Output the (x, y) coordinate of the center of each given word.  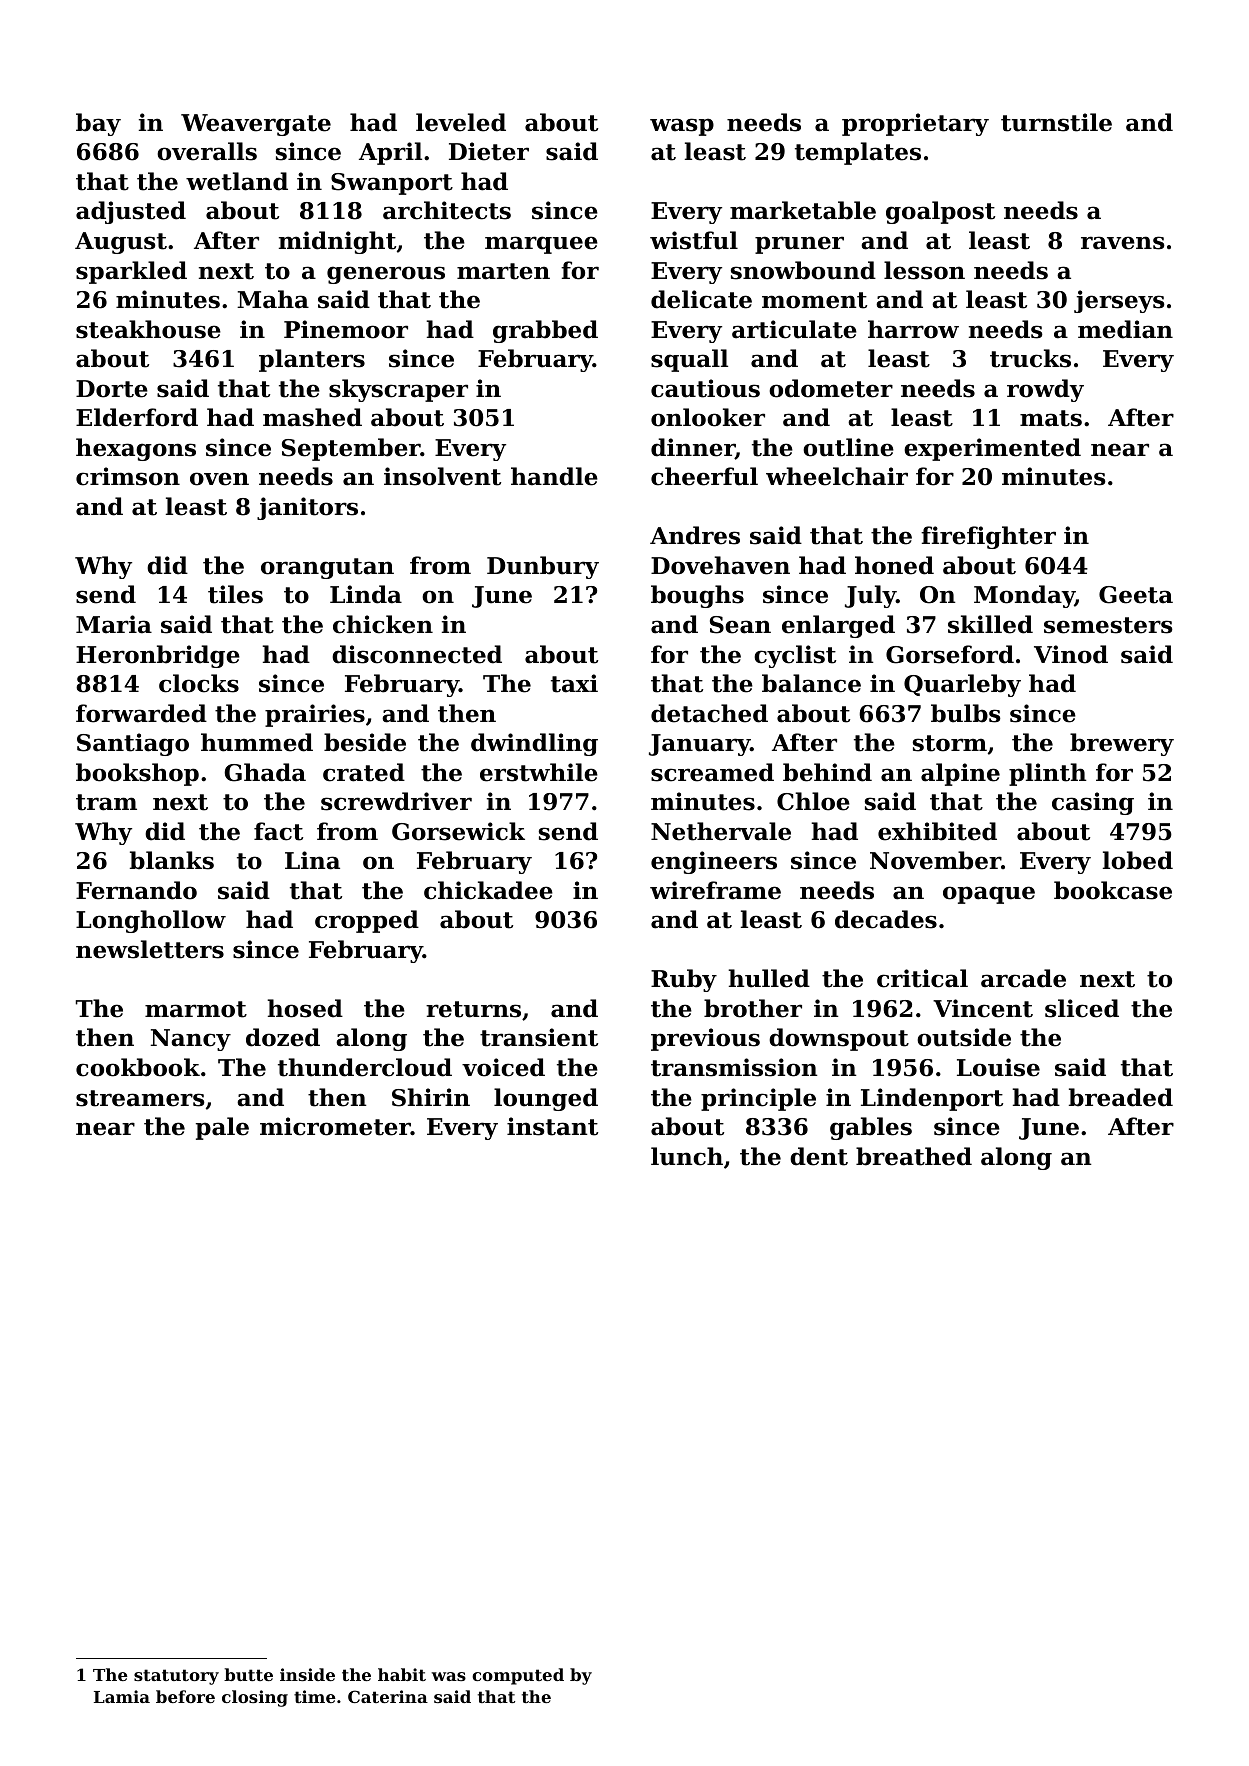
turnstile (1056, 122)
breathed (914, 1156)
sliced (1082, 1008)
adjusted (131, 212)
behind (827, 772)
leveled (461, 122)
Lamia (122, 1696)
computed (518, 1676)
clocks (199, 683)
